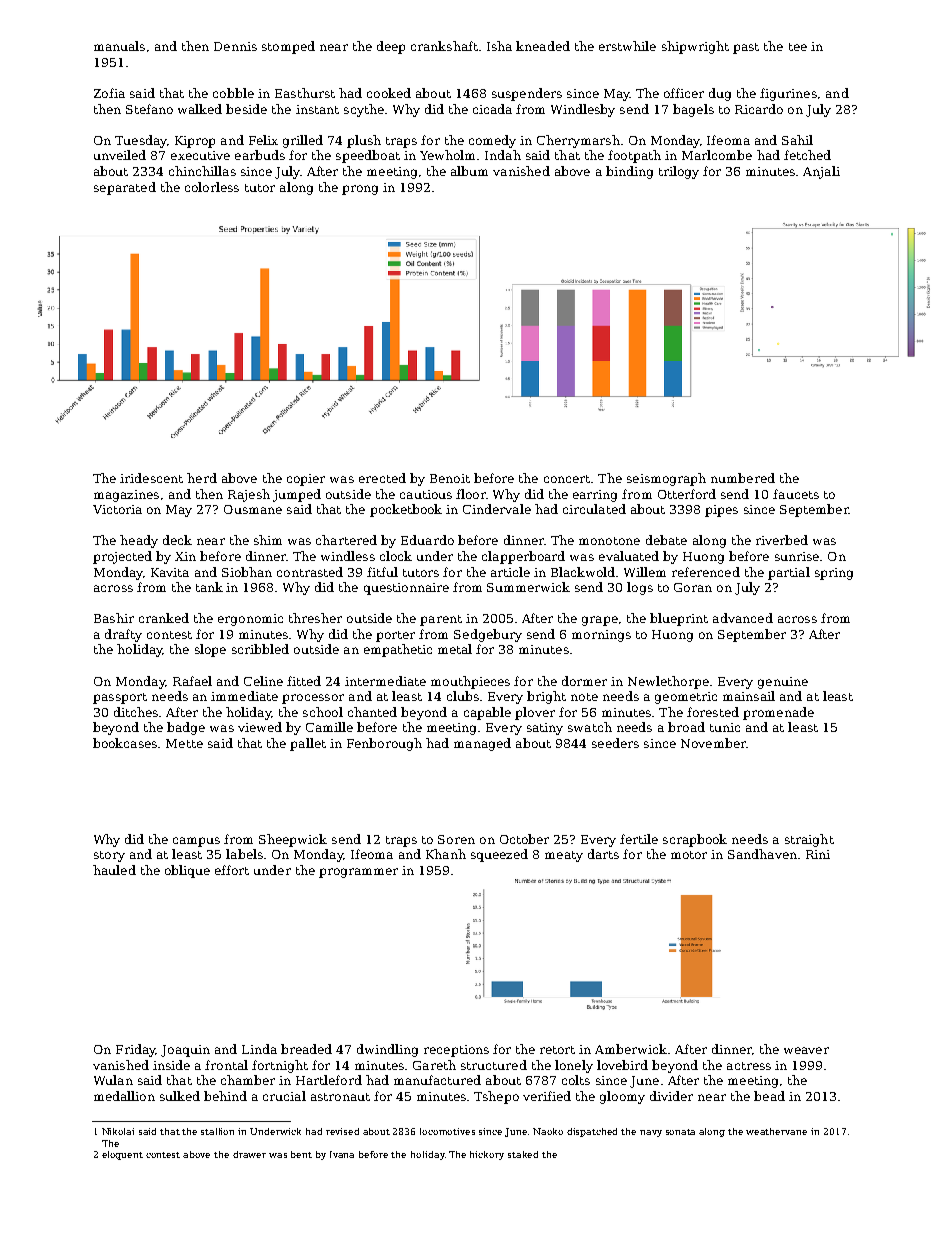 Image resolution: width=952 pixels, height=1233 pixels. Describe the element at coordinates (358, 873) in the screenshot. I see `programmer` at that location.
